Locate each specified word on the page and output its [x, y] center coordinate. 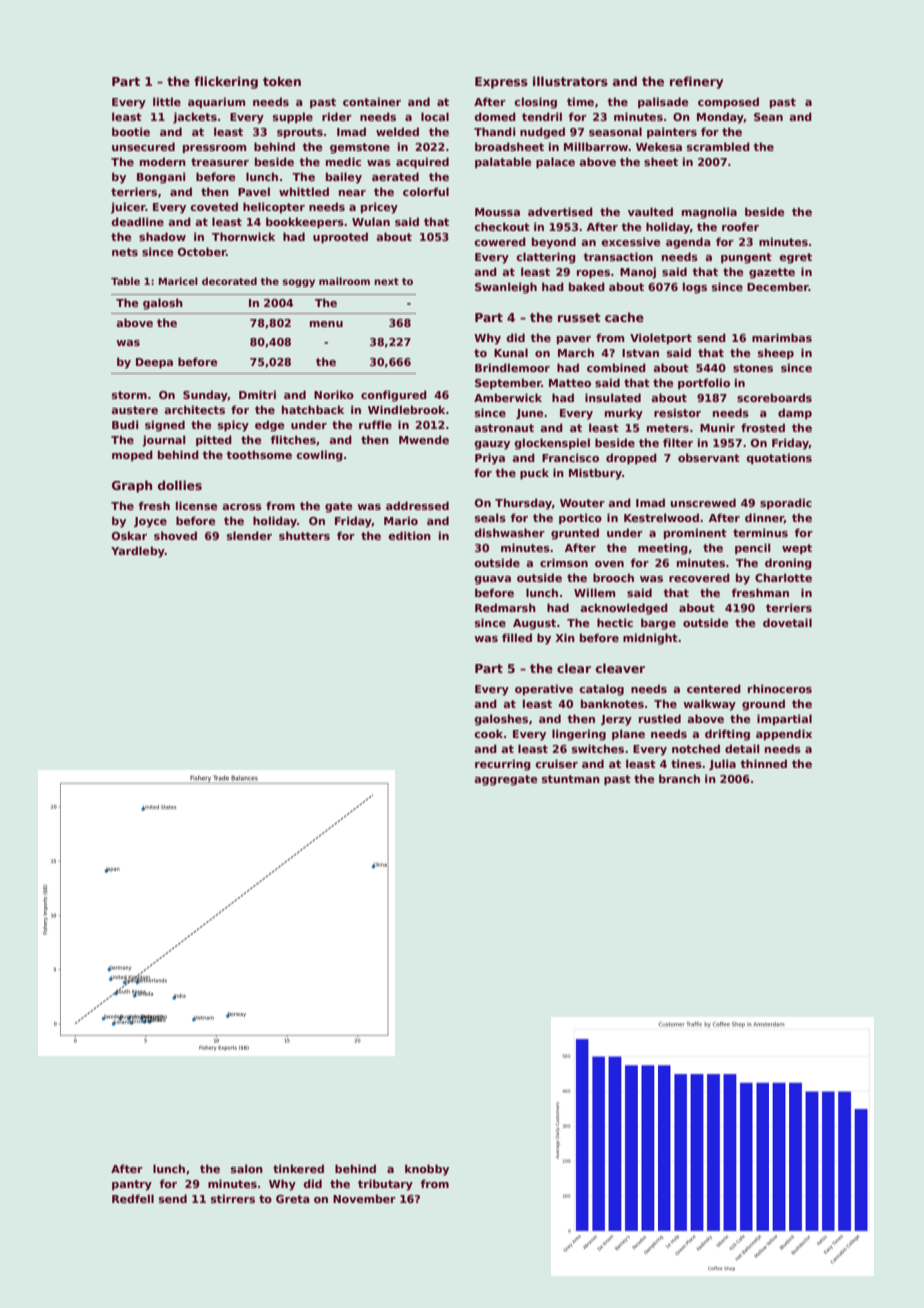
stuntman [571, 779]
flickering [226, 82]
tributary [385, 1185]
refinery [696, 82]
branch [679, 778]
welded [397, 131]
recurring [503, 765]
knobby [427, 1170]
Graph [132, 486]
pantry [132, 1185]
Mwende [424, 439]
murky [624, 414]
